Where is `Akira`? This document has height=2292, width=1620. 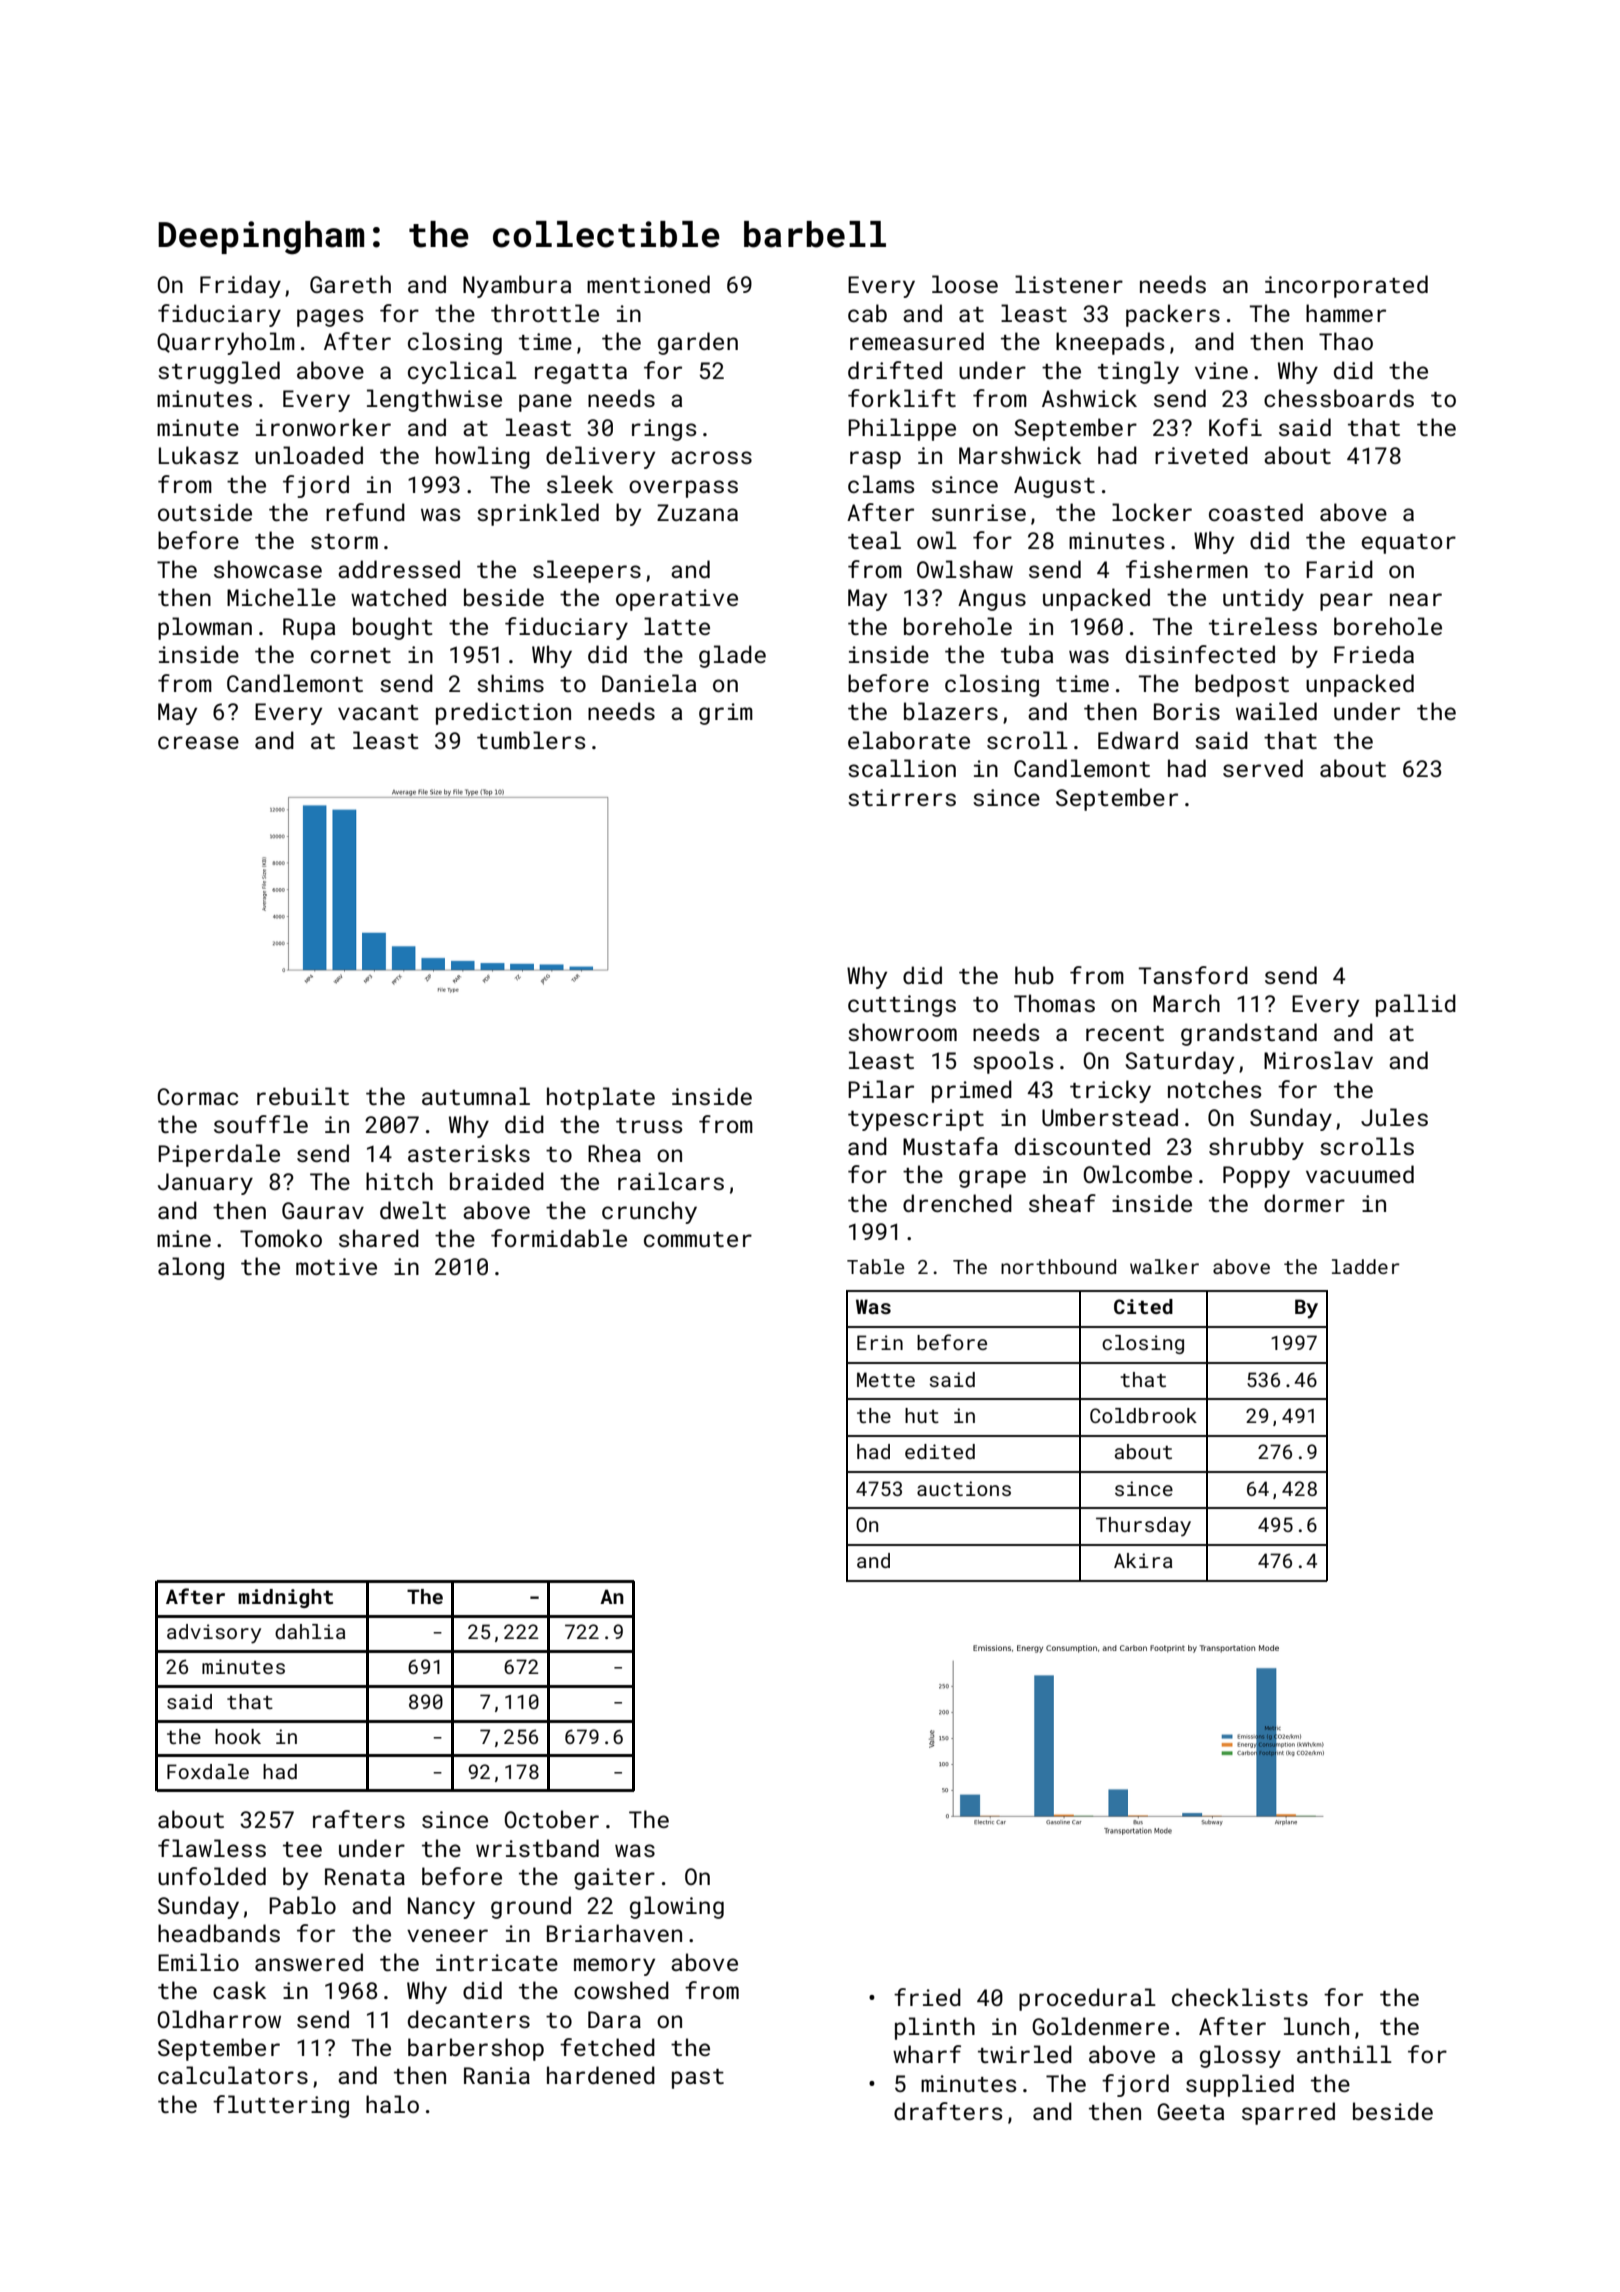
Akira is located at coordinates (1143, 1560).
